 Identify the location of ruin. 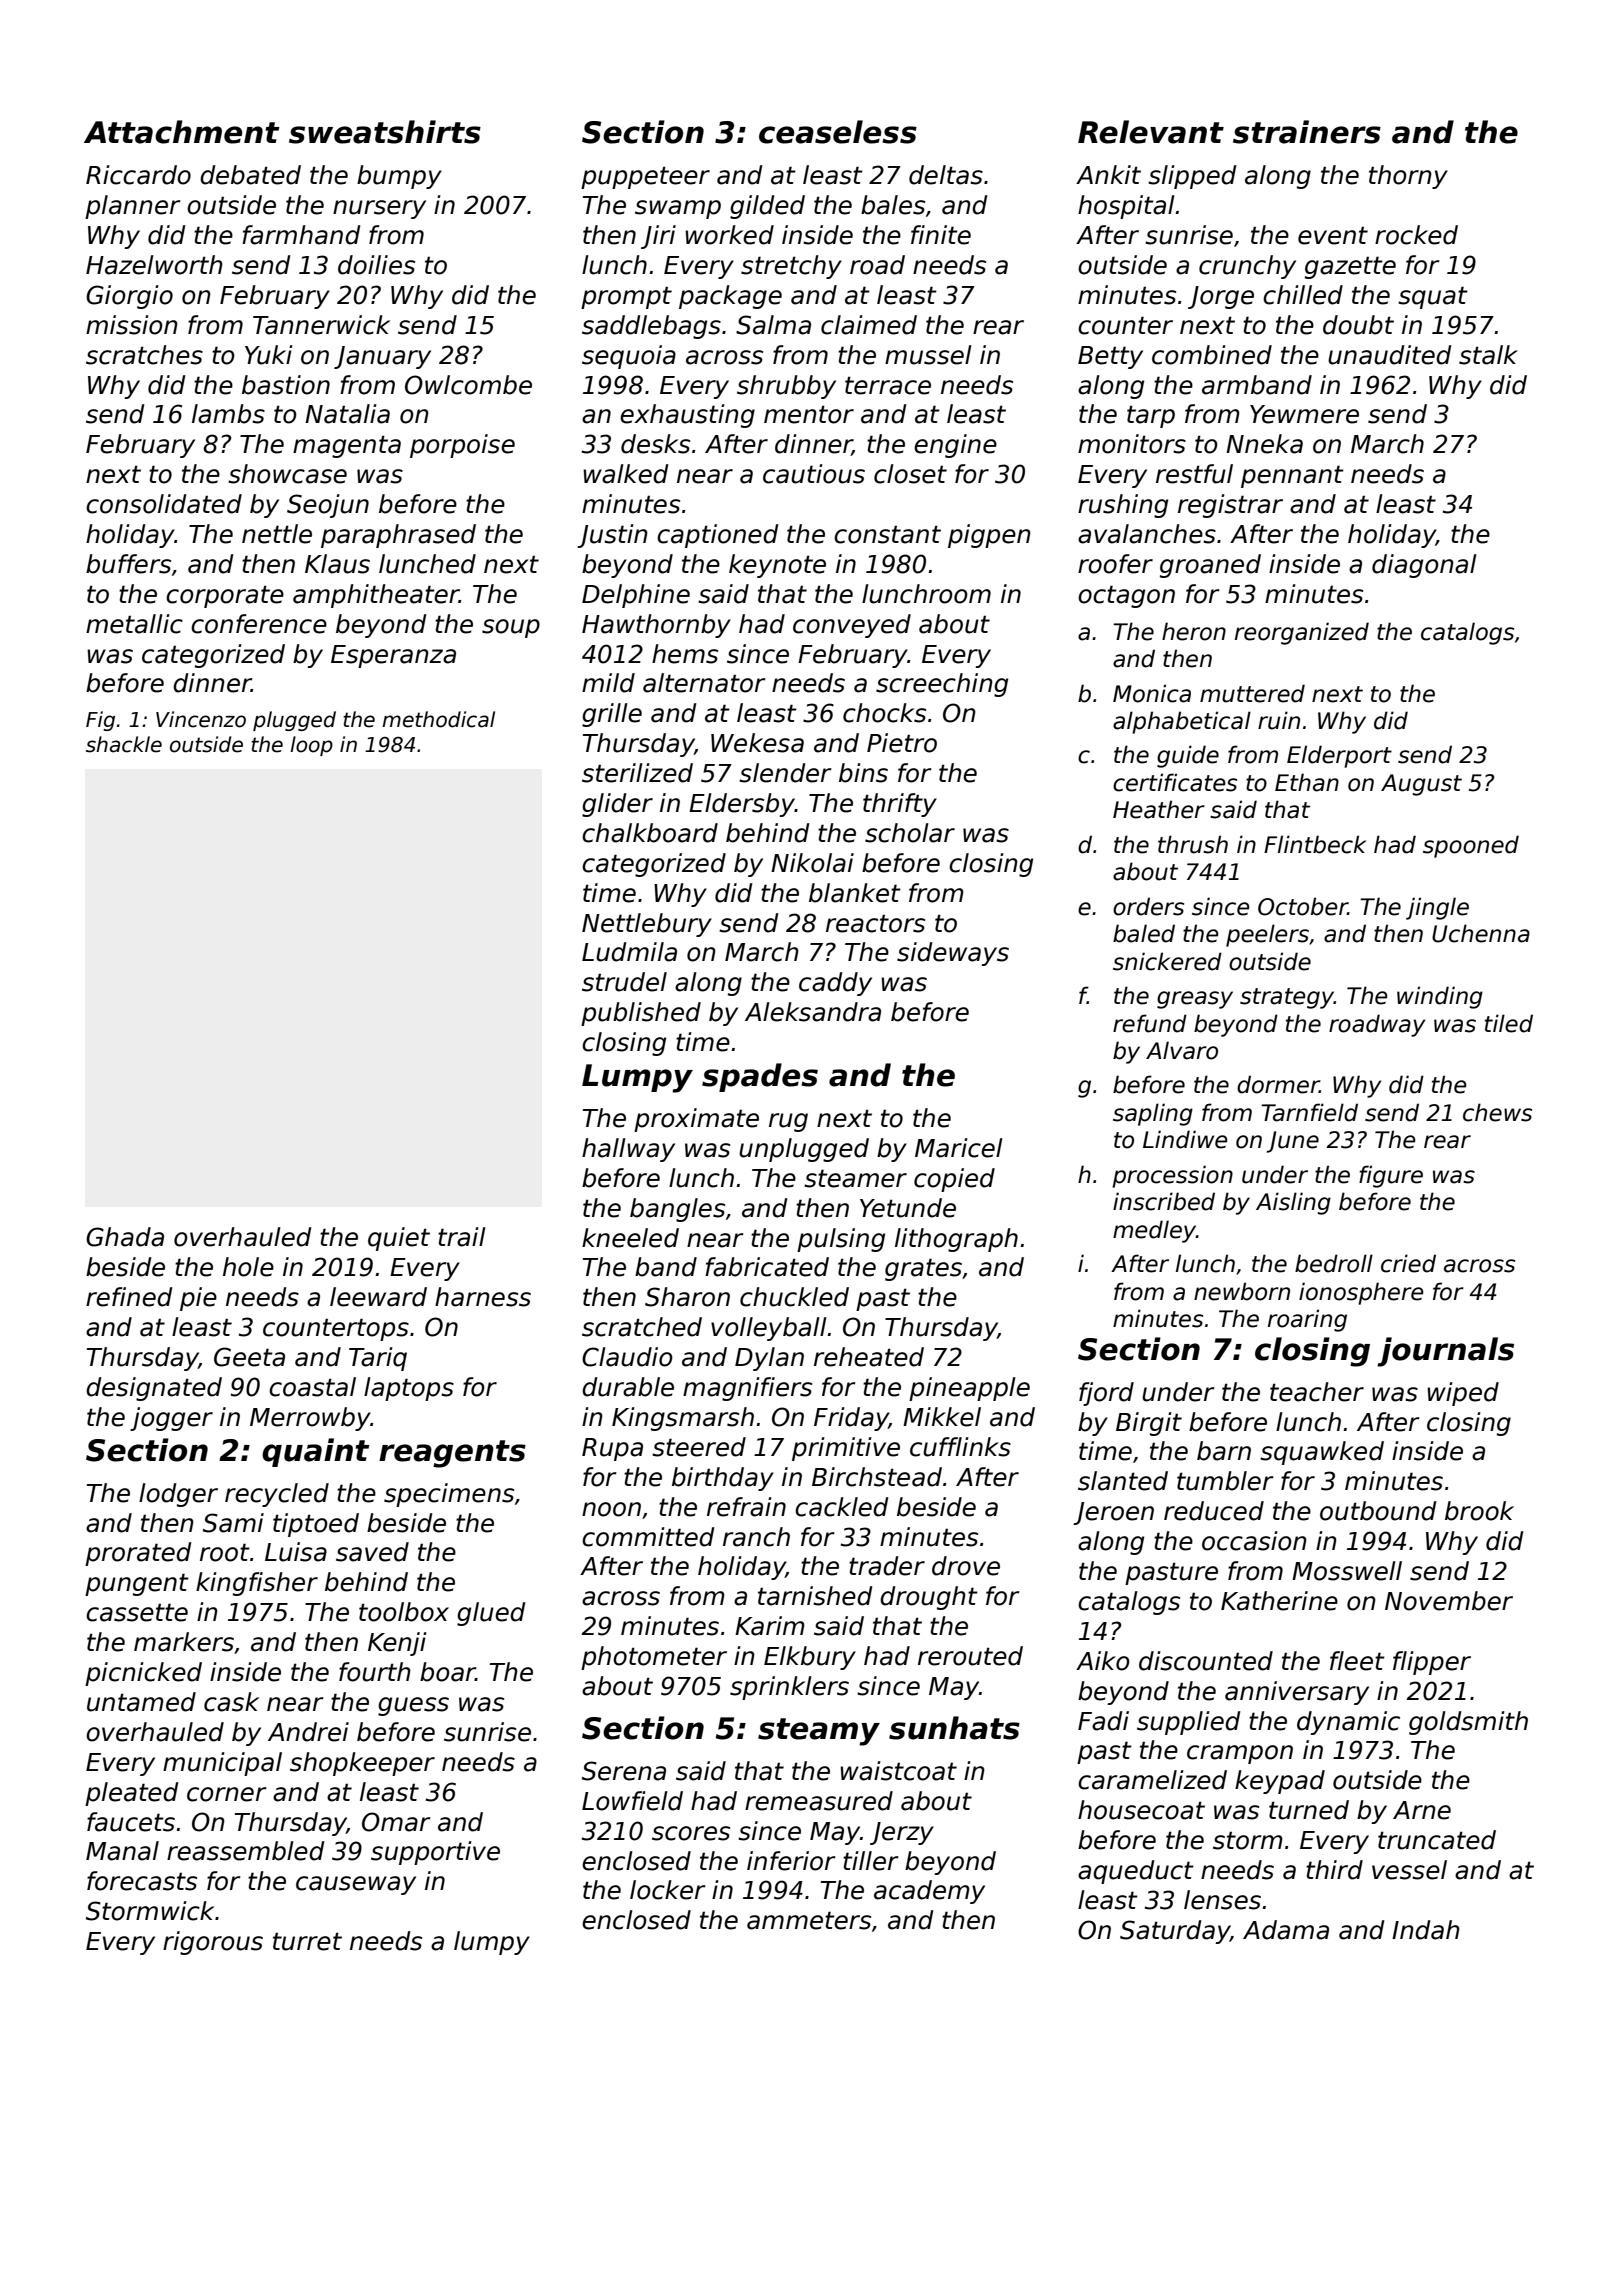
(1279, 720).
